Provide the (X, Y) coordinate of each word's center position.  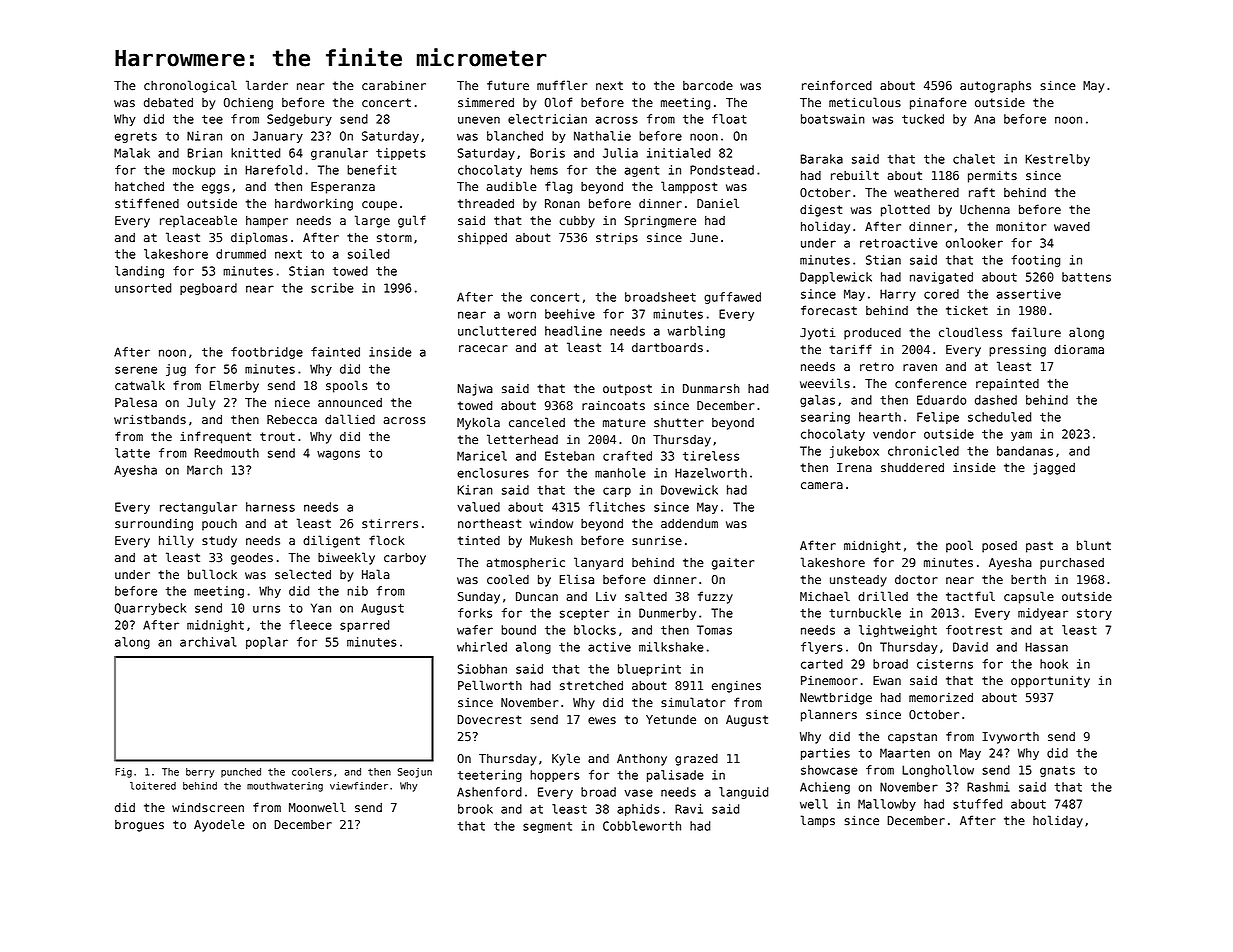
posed (999, 547)
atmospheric (525, 564)
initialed (678, 153)
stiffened (147, 203)
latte (132, 453)
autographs (995, 87)
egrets (136, 137)
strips (617, 239)
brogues (139, 826)
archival (208, 642)
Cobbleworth (642, 826)
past (1039, 547)
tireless (711, 456)
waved (1072, 227)
